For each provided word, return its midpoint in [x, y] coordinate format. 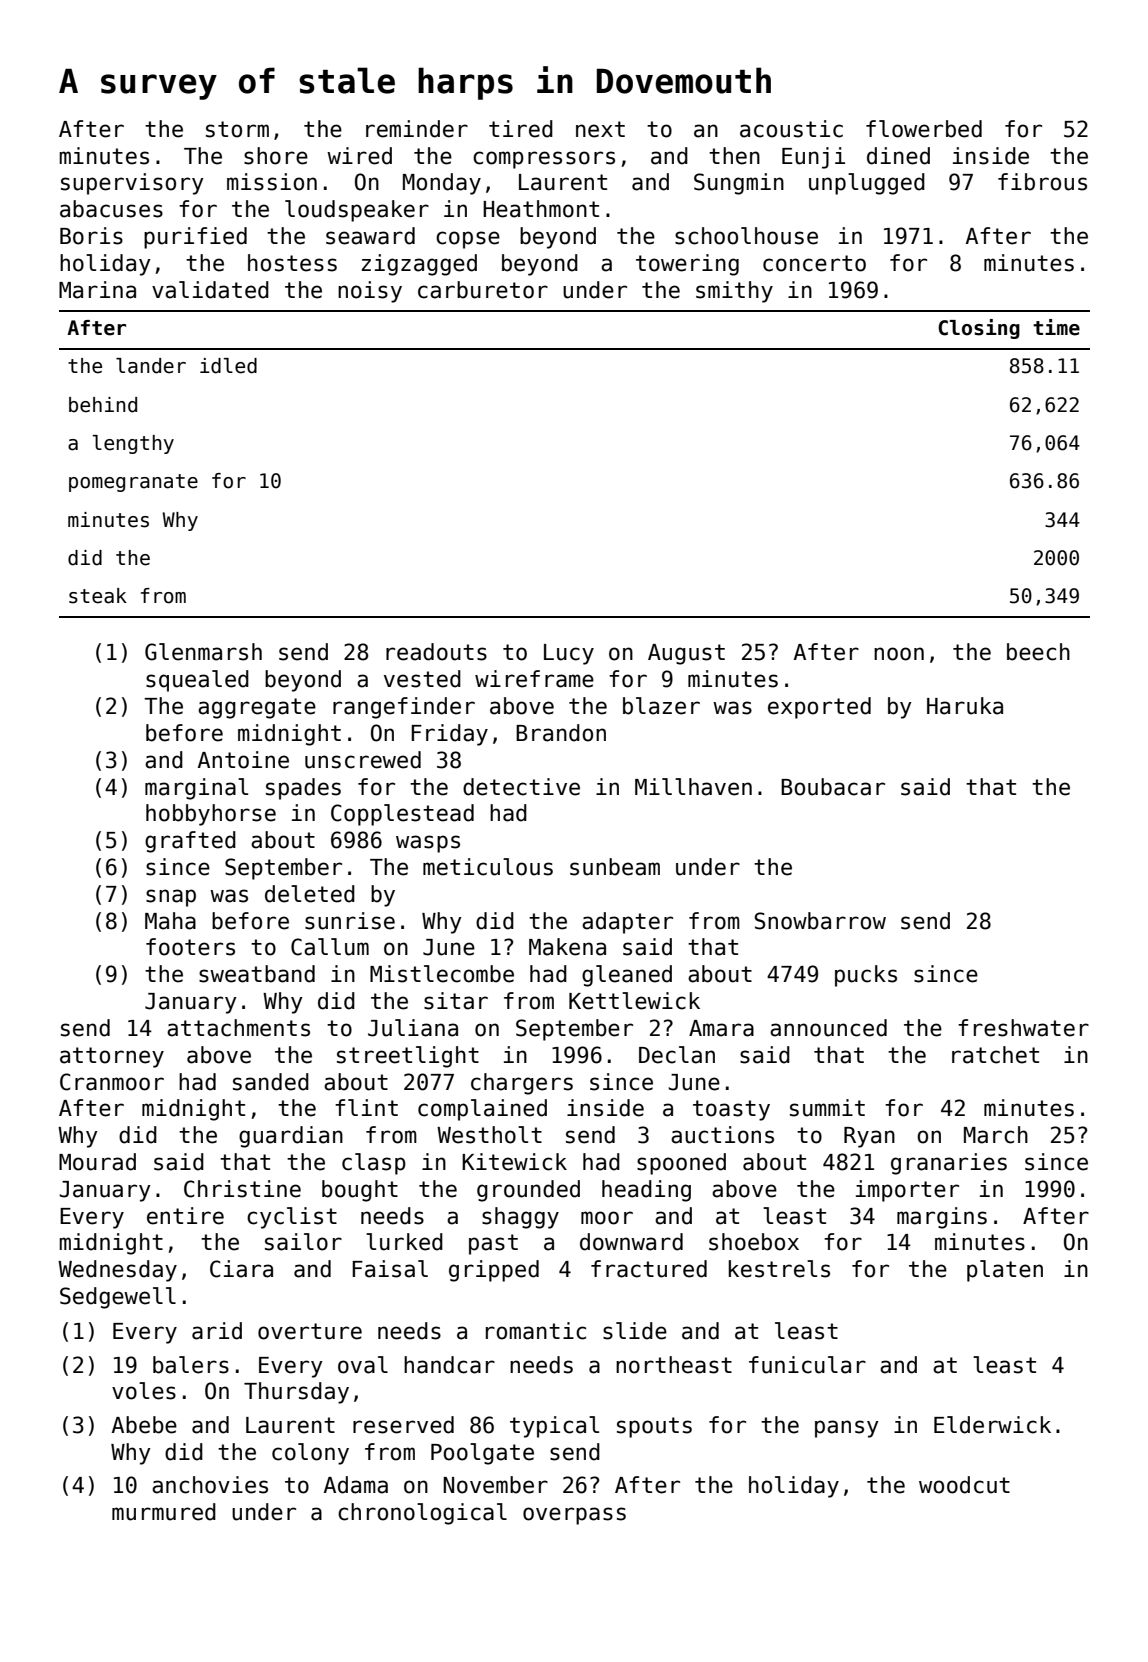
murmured [164, 1512]
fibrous [1042, 182]
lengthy [133, 444]
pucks [866, 976]
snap [171, 898]
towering [687, 265]
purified [195, 238]
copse [468, 240]
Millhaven [693, 787]
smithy [734, 292]
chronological [422, 1514]
